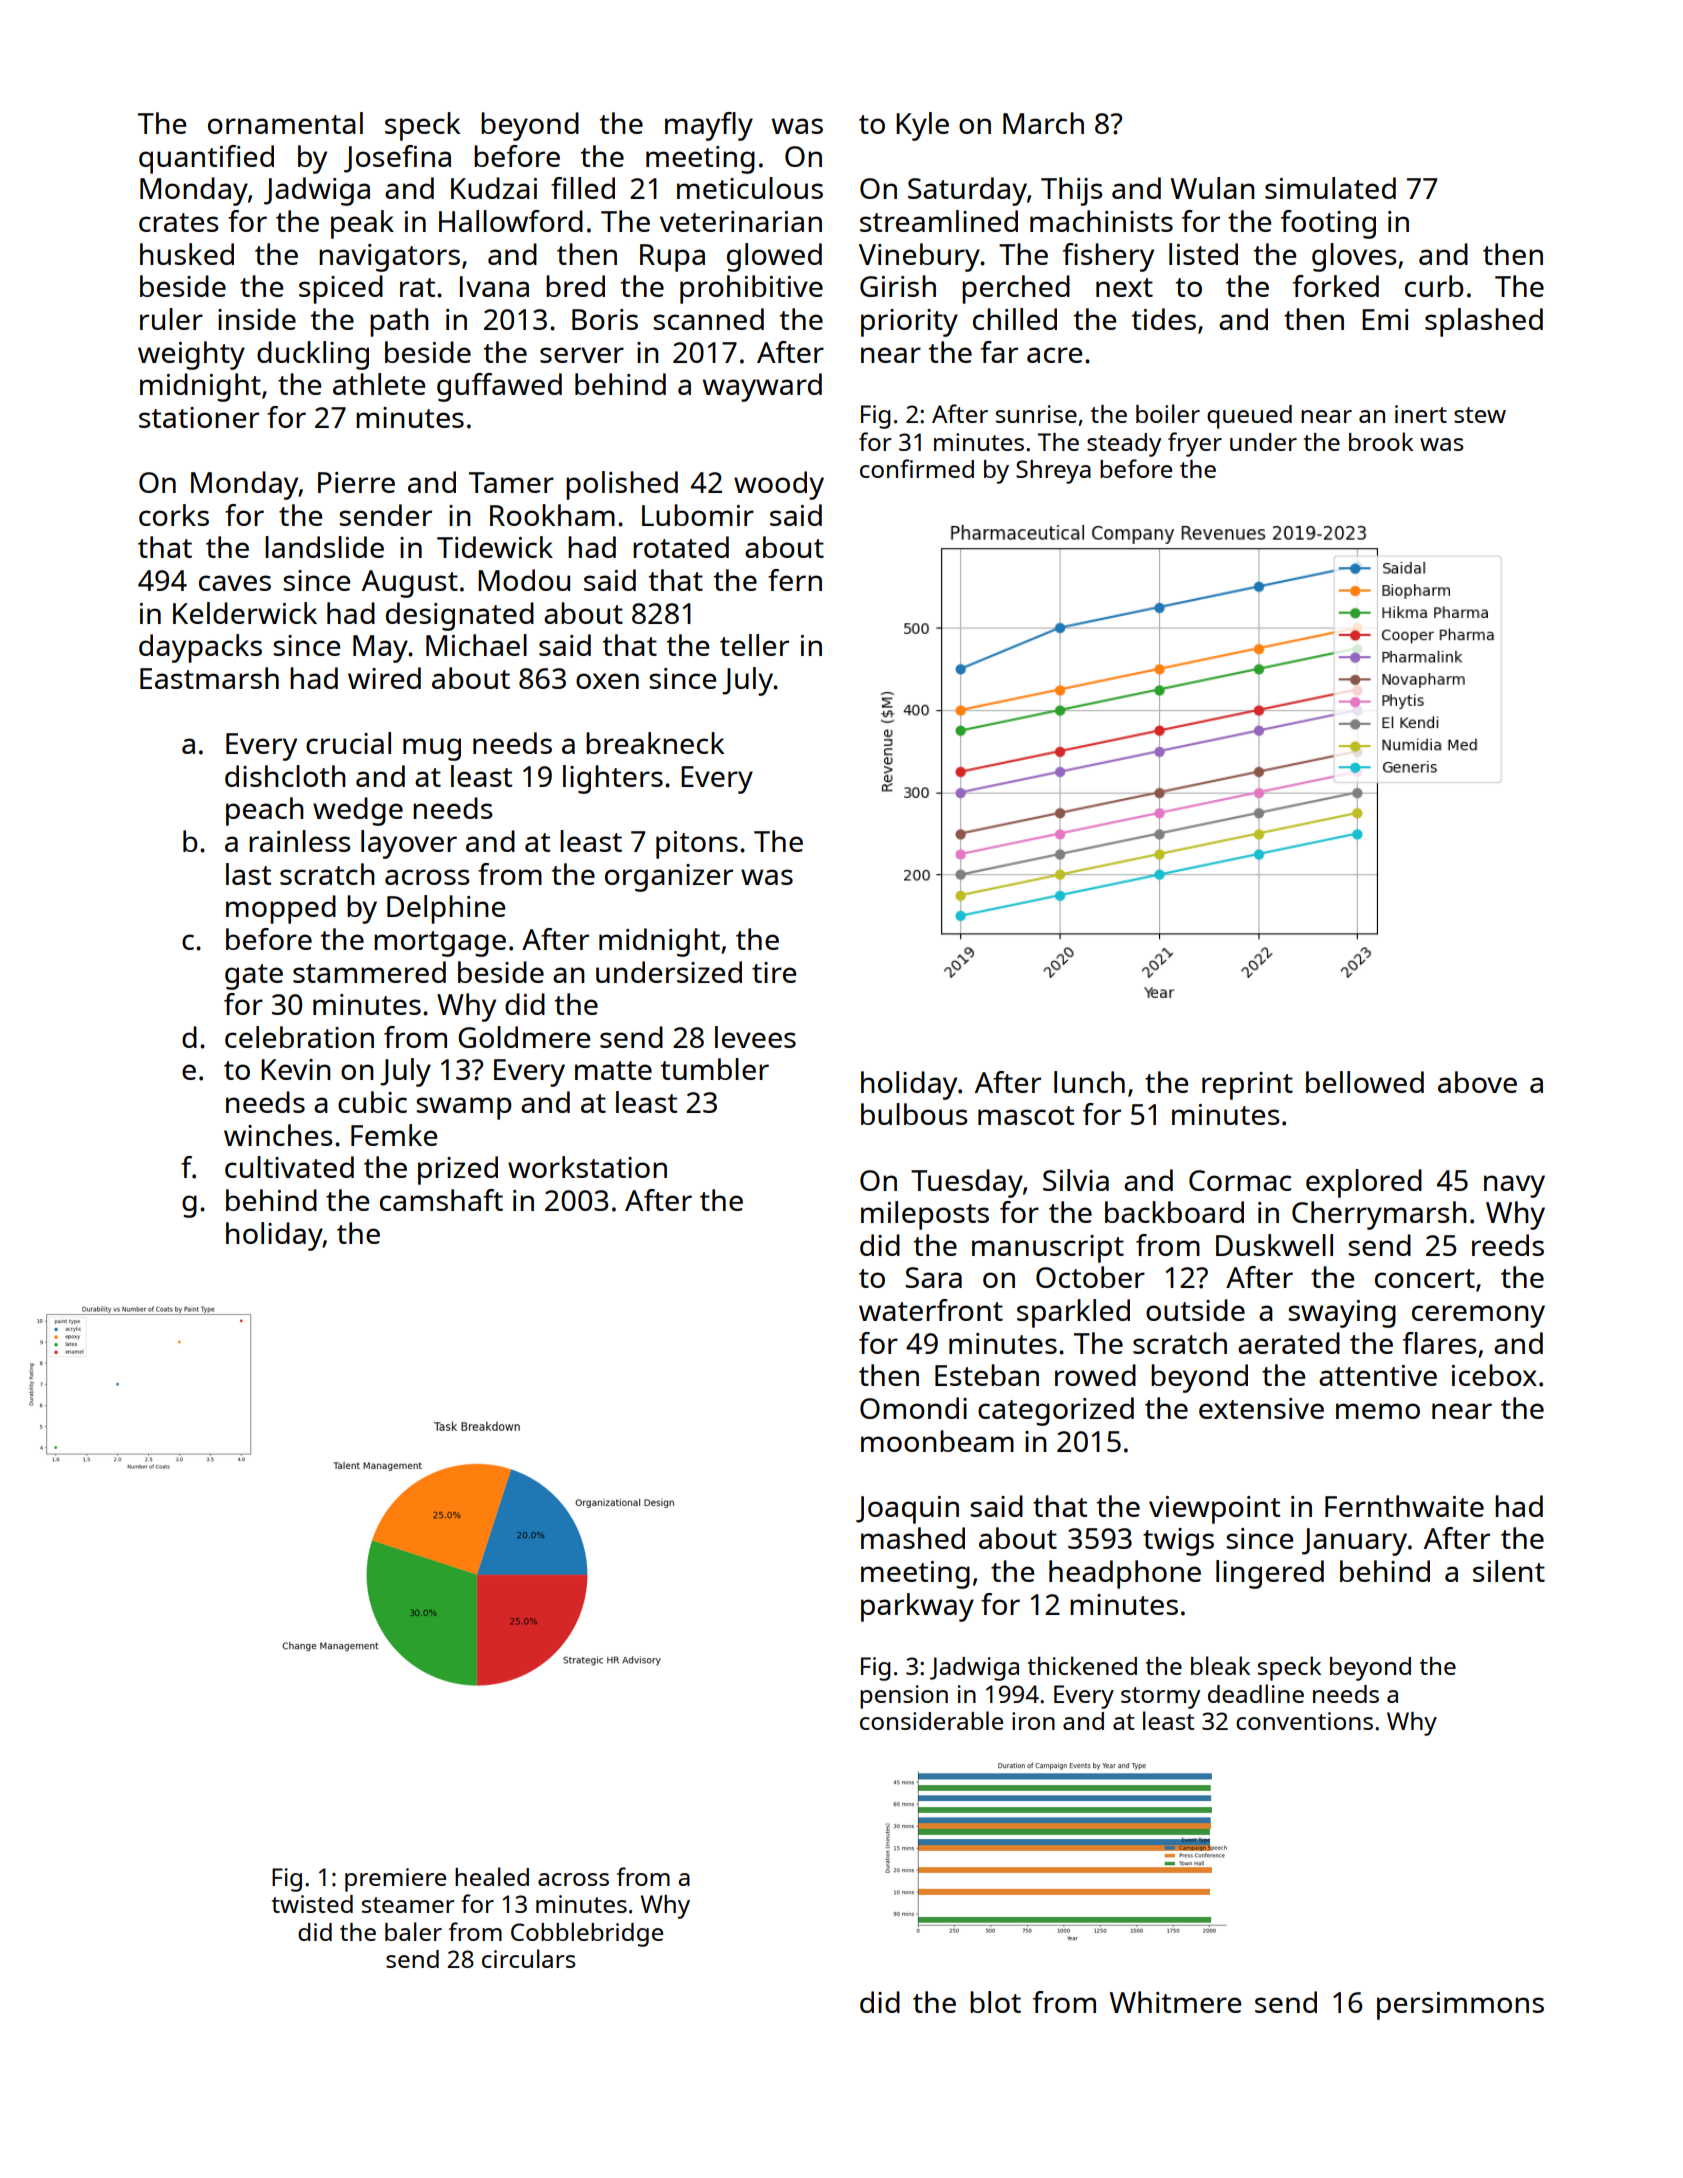 The width and height of the image is (1683, 2178). Describe the element at coordinates (904, 1697) in the image. I see `pension` at that location.
